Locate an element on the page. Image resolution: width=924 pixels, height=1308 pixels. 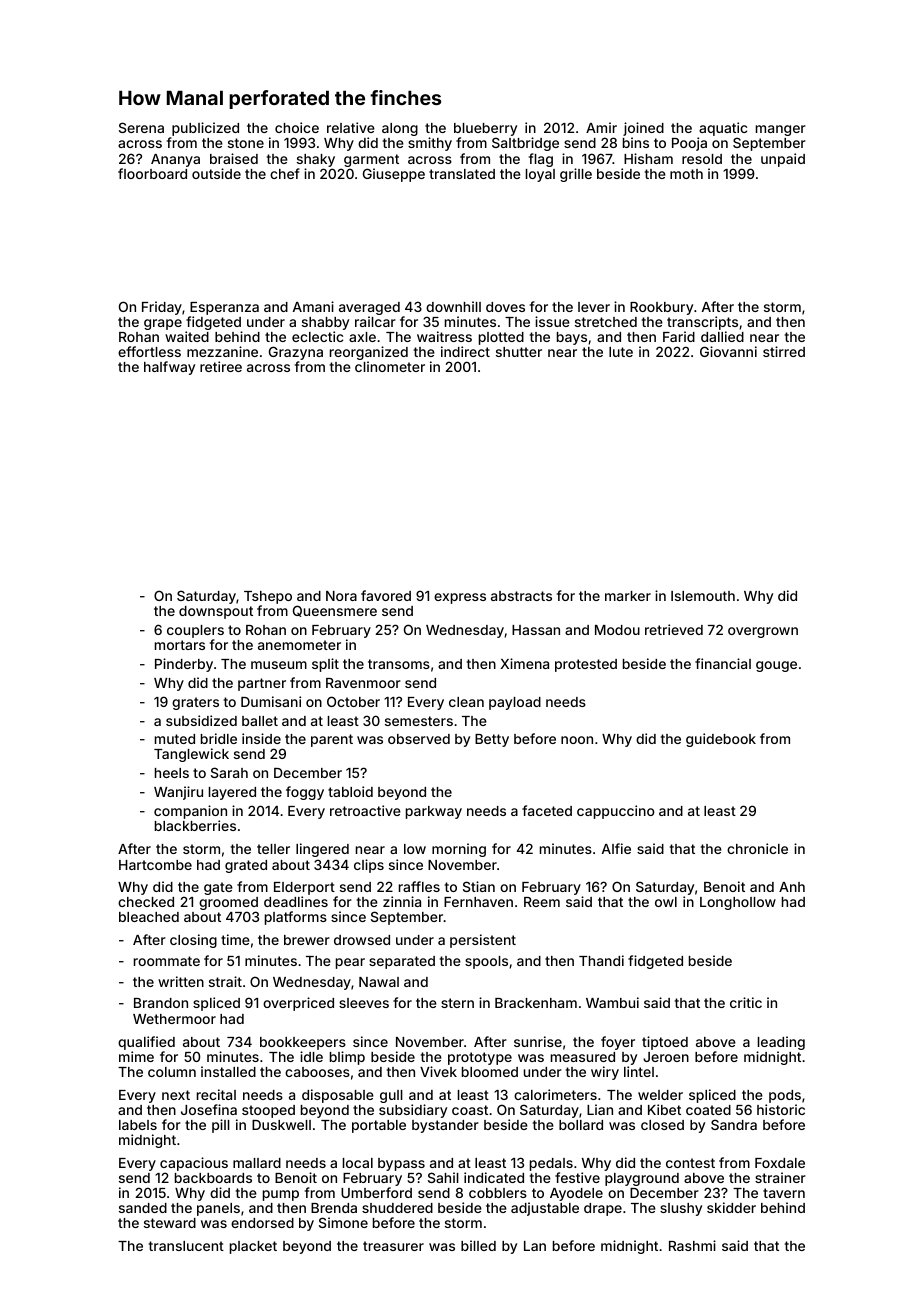
Serena is located at coordinates (141, 127).
